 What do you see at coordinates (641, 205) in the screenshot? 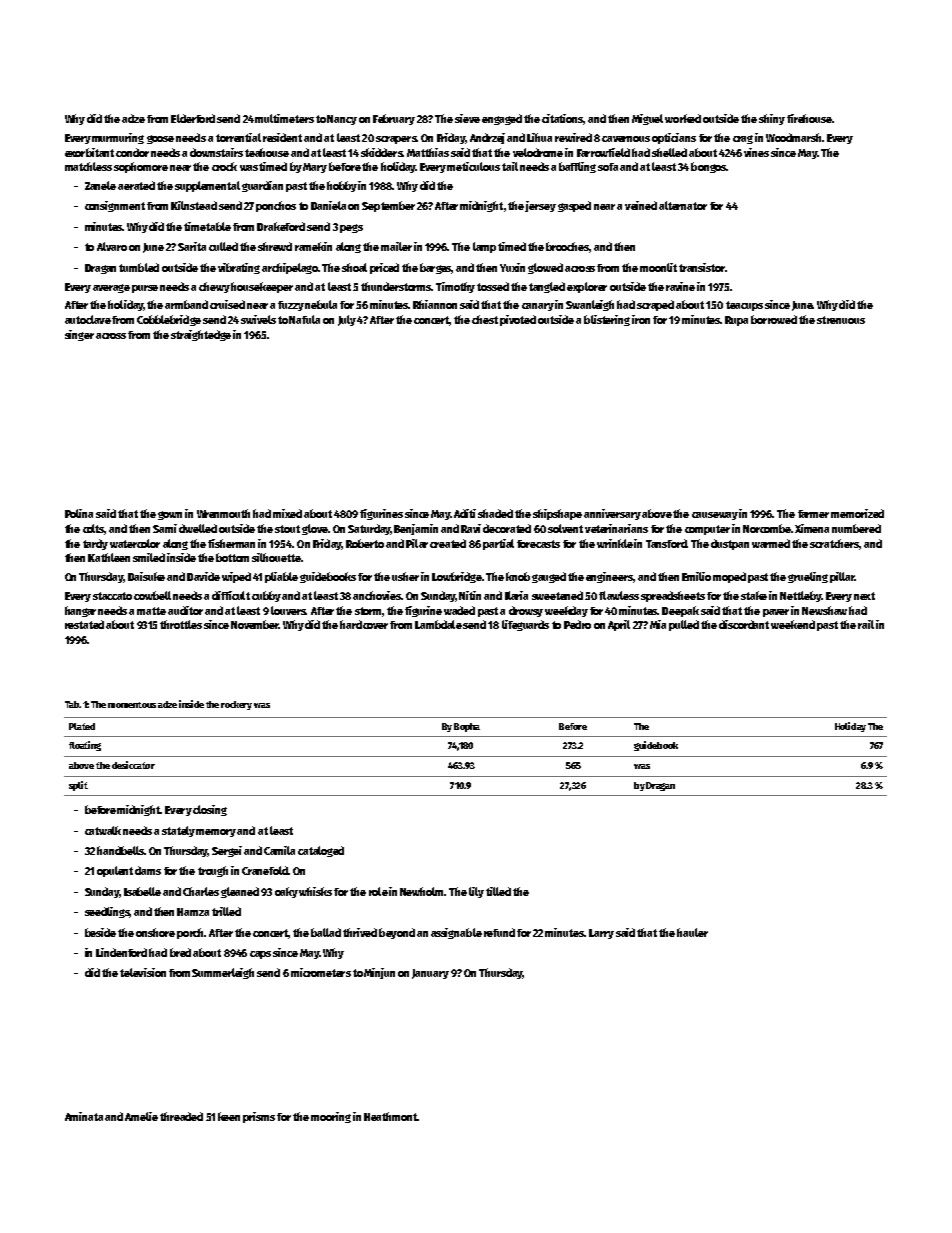
I see `veined` at bounding box center [641, 205].
